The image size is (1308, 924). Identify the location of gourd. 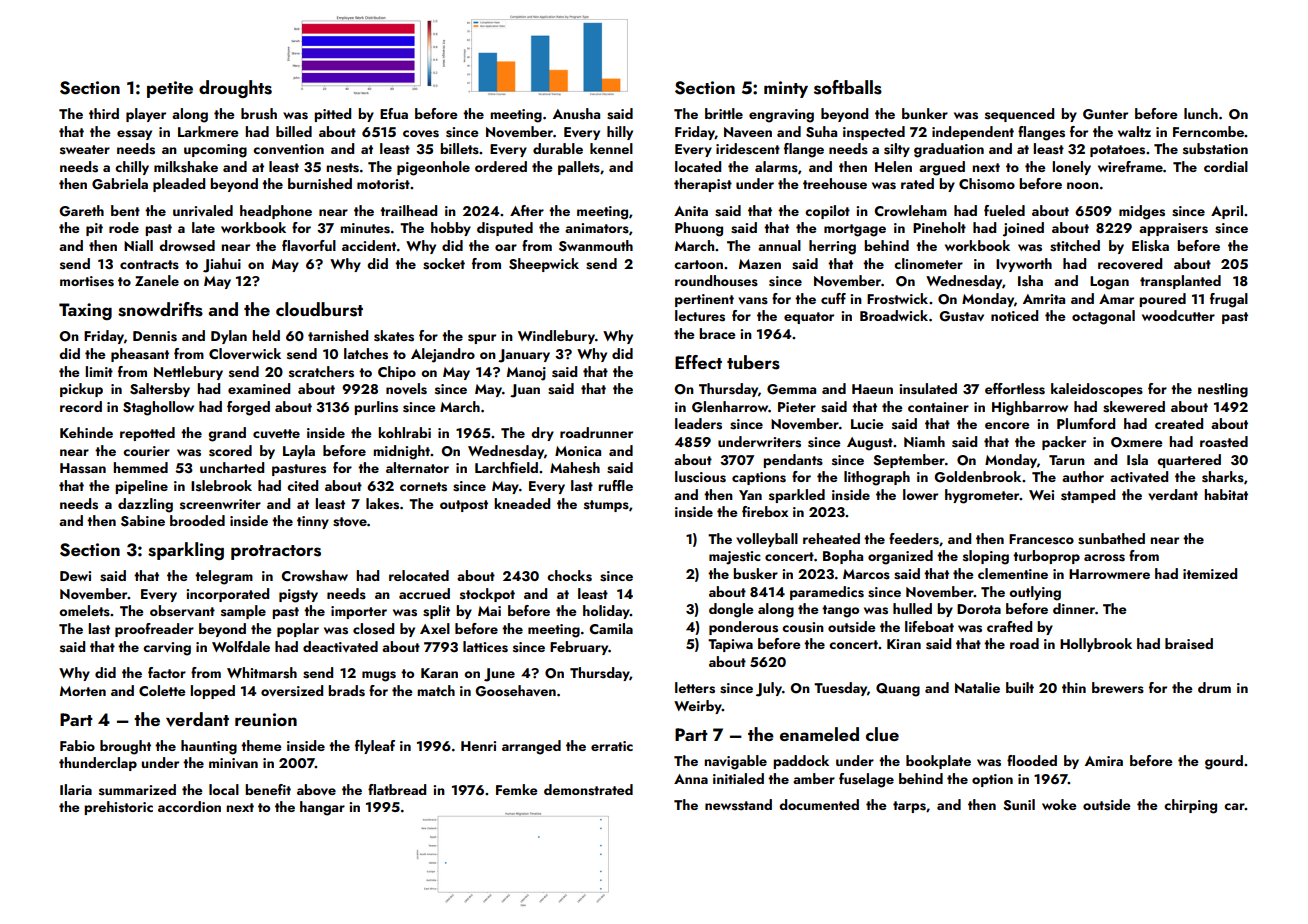
(1224, 762).
